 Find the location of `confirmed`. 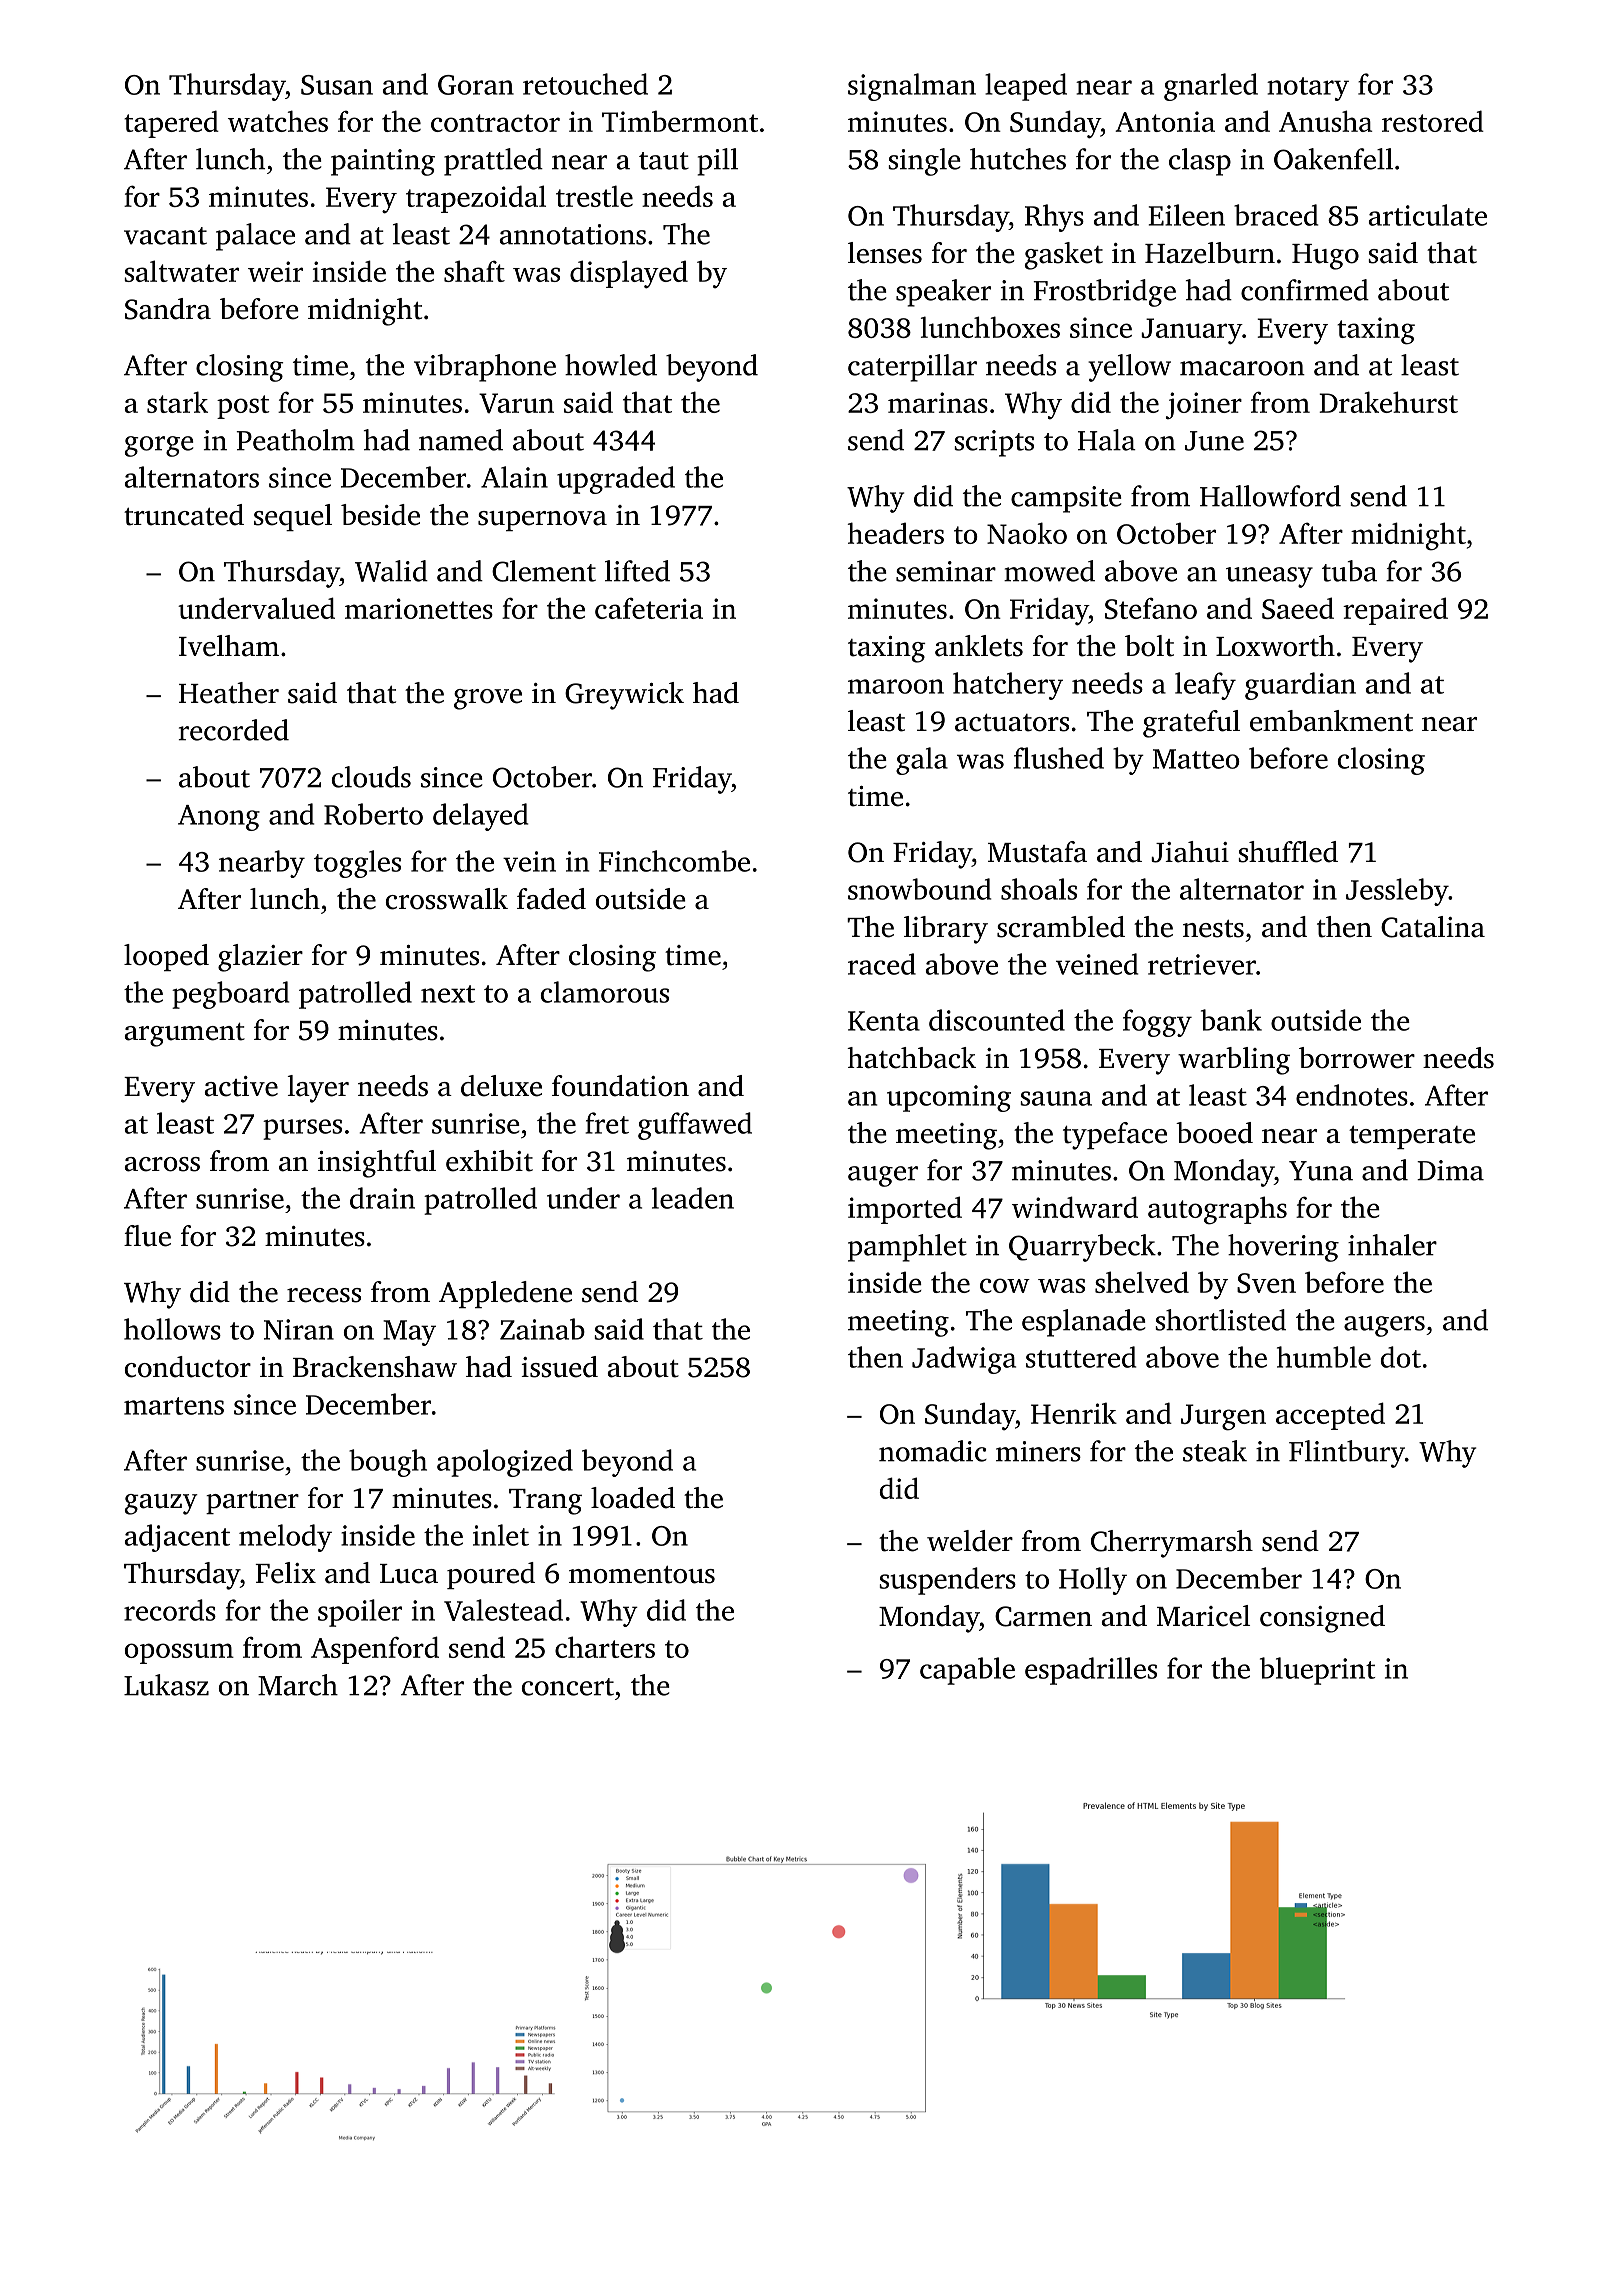

confirmed is located at coordinates (1305, 290).
